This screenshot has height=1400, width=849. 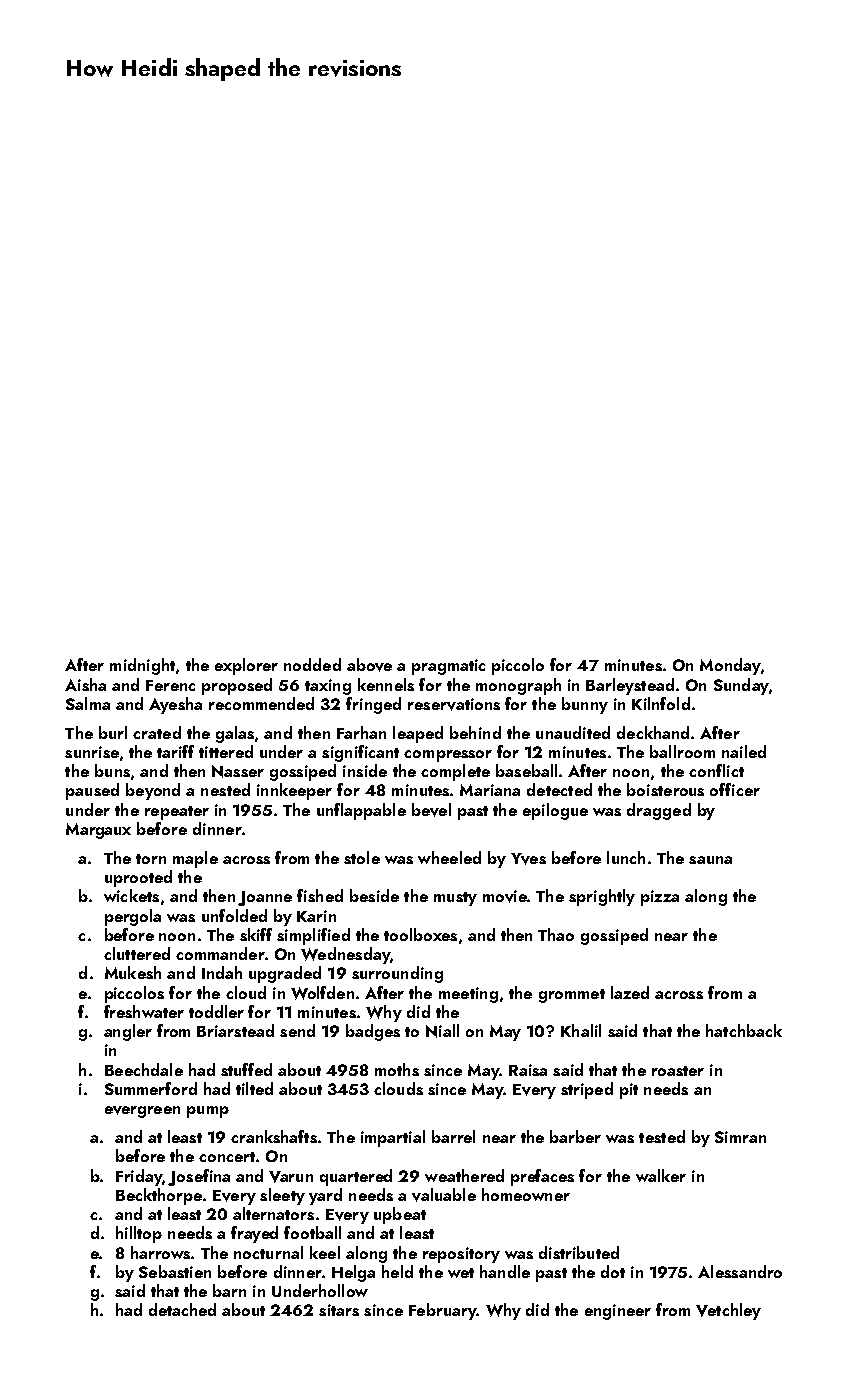 I want to click on pizza, so click(x=660, y=898).
